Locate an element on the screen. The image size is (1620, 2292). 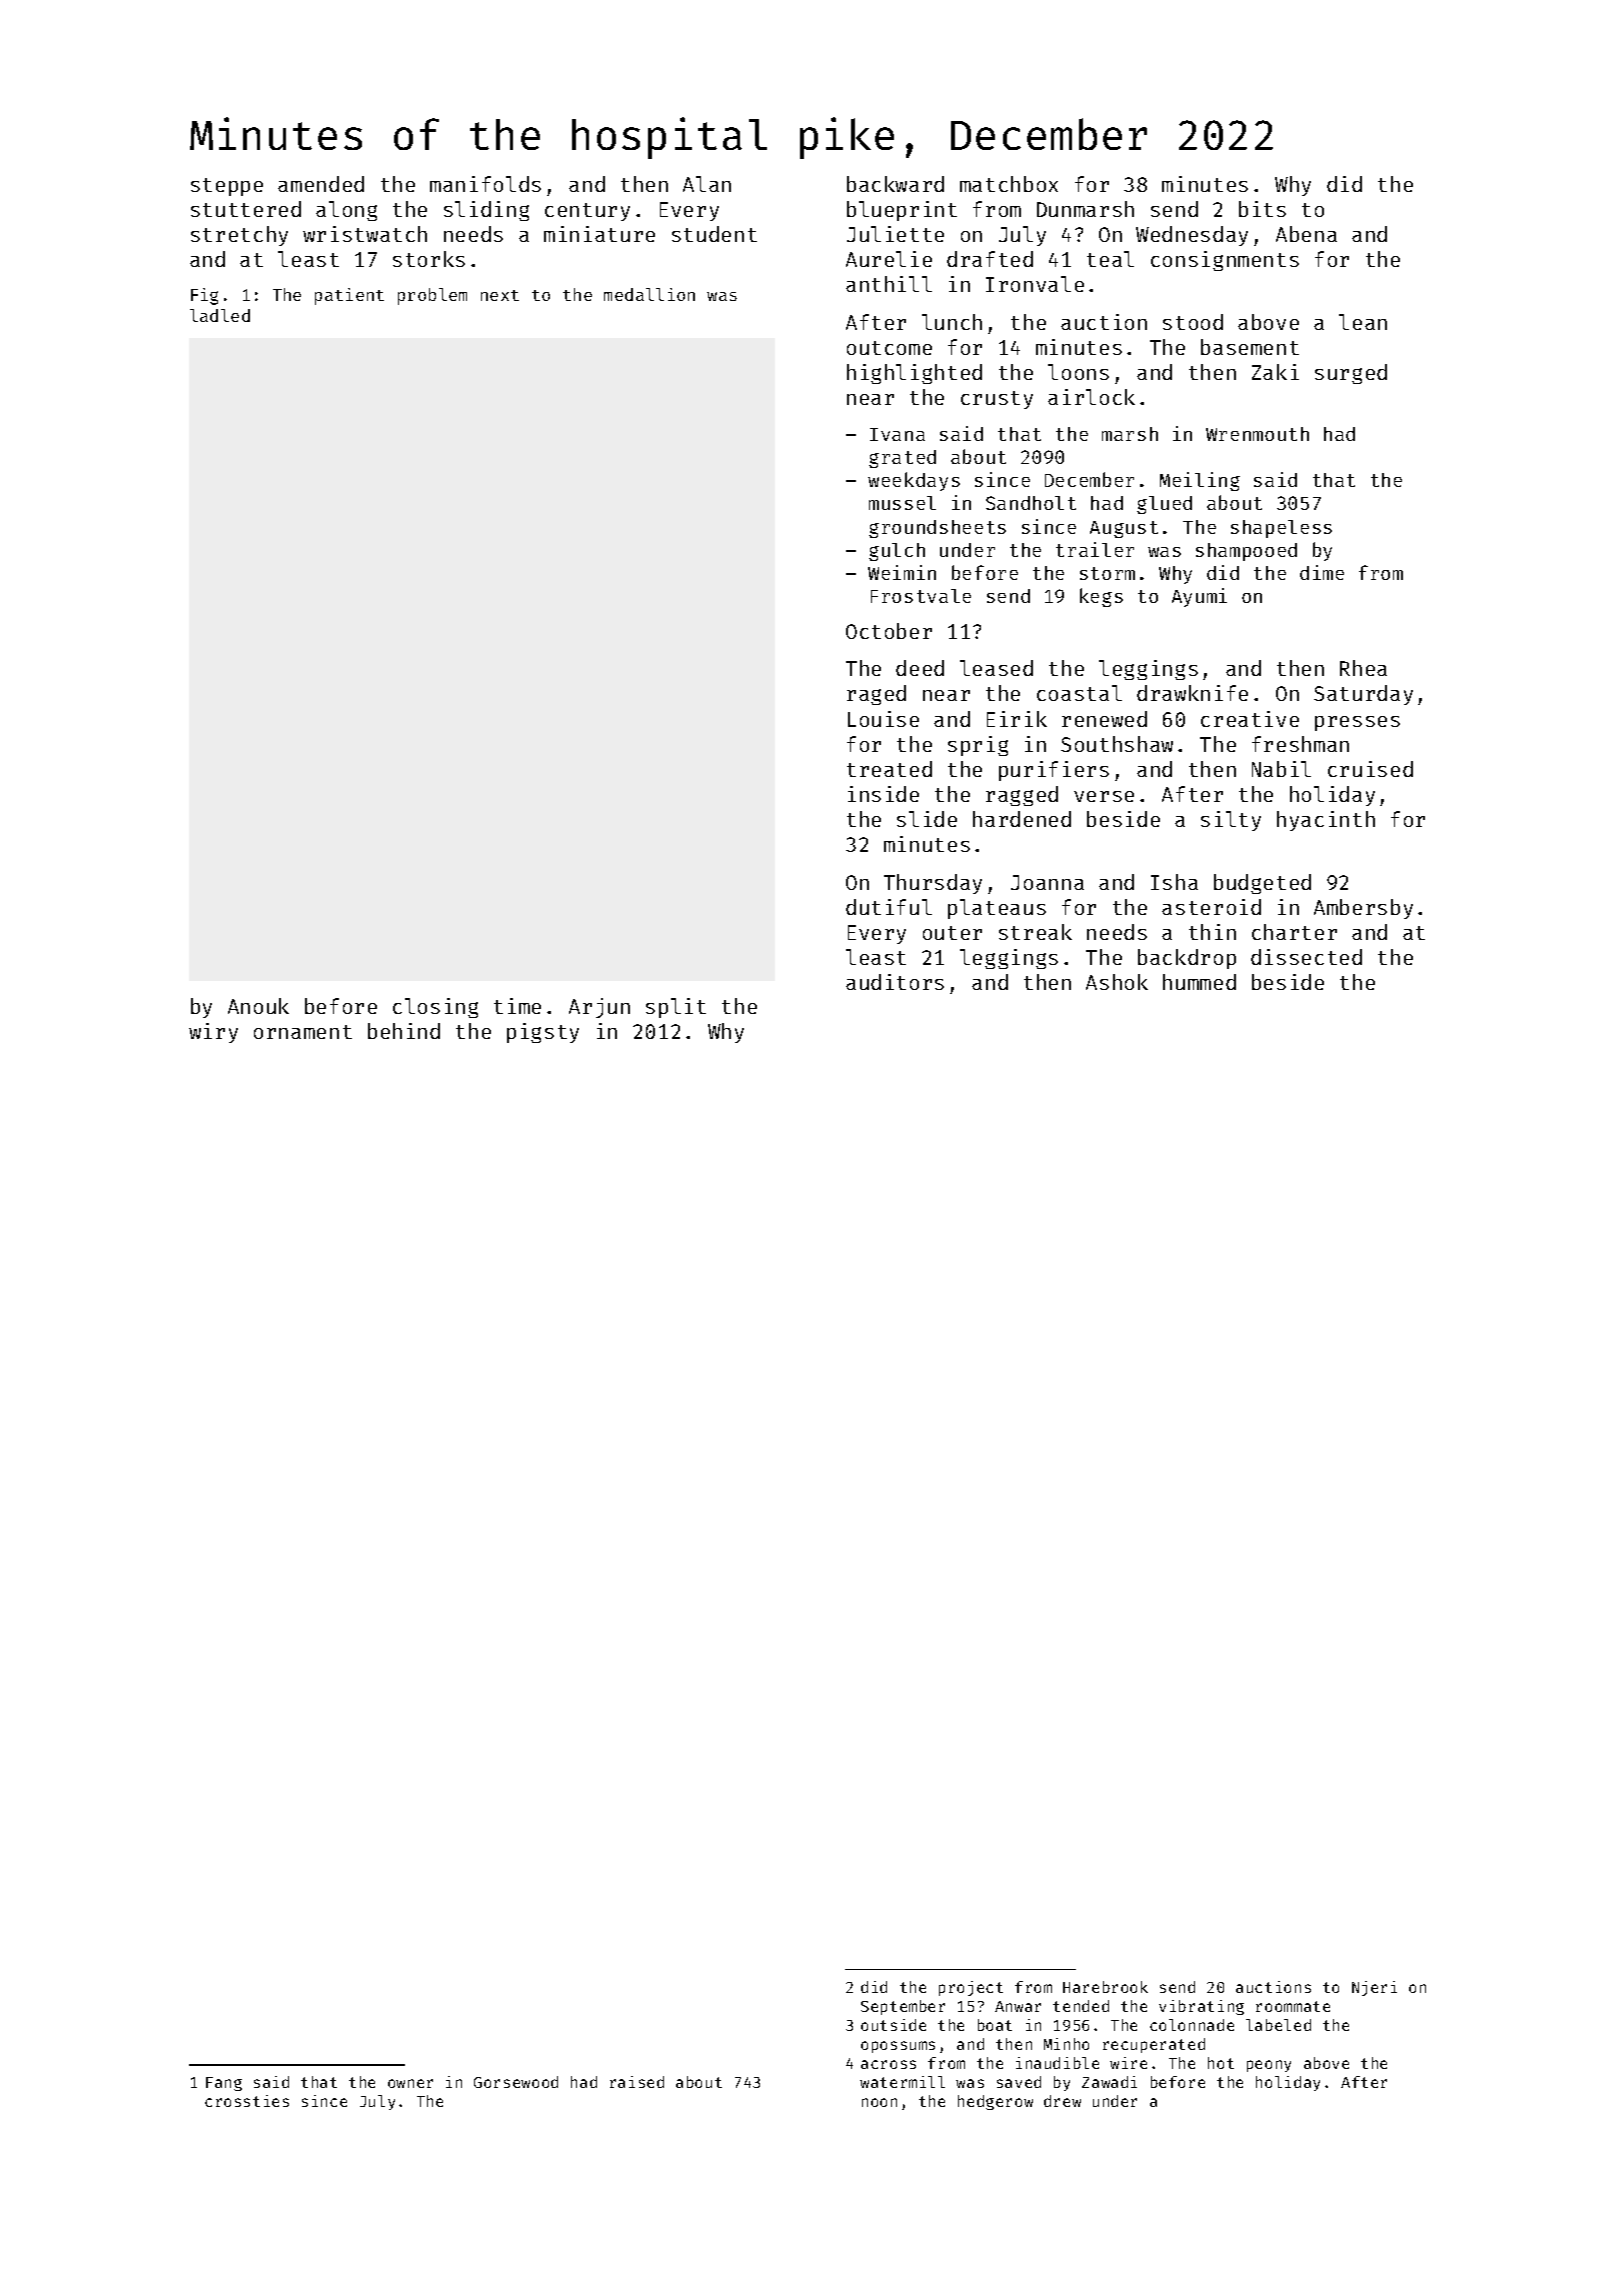
Njeri is located at coordinates (1374, 1988).
